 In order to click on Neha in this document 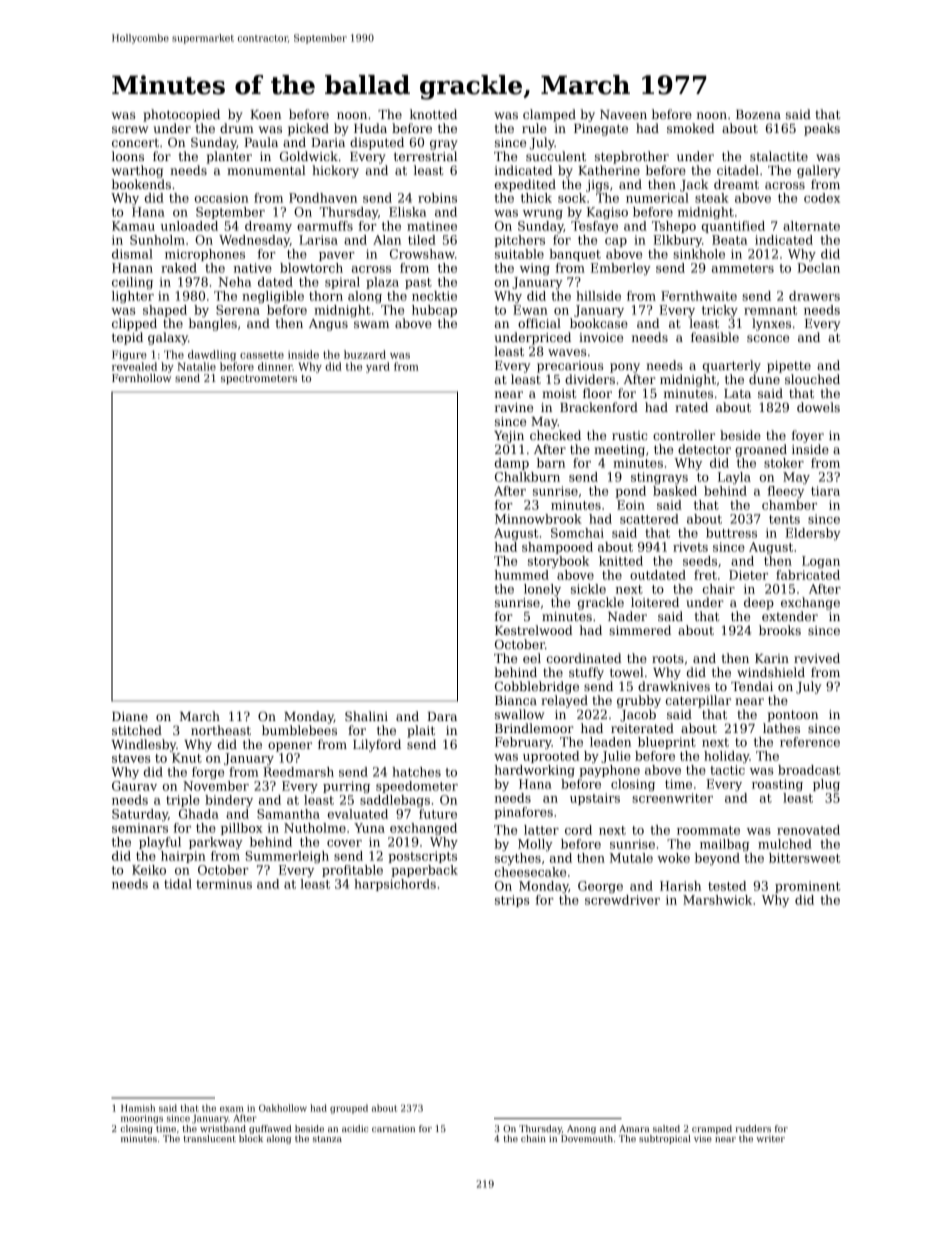, I will do `click(235, 282)`.
